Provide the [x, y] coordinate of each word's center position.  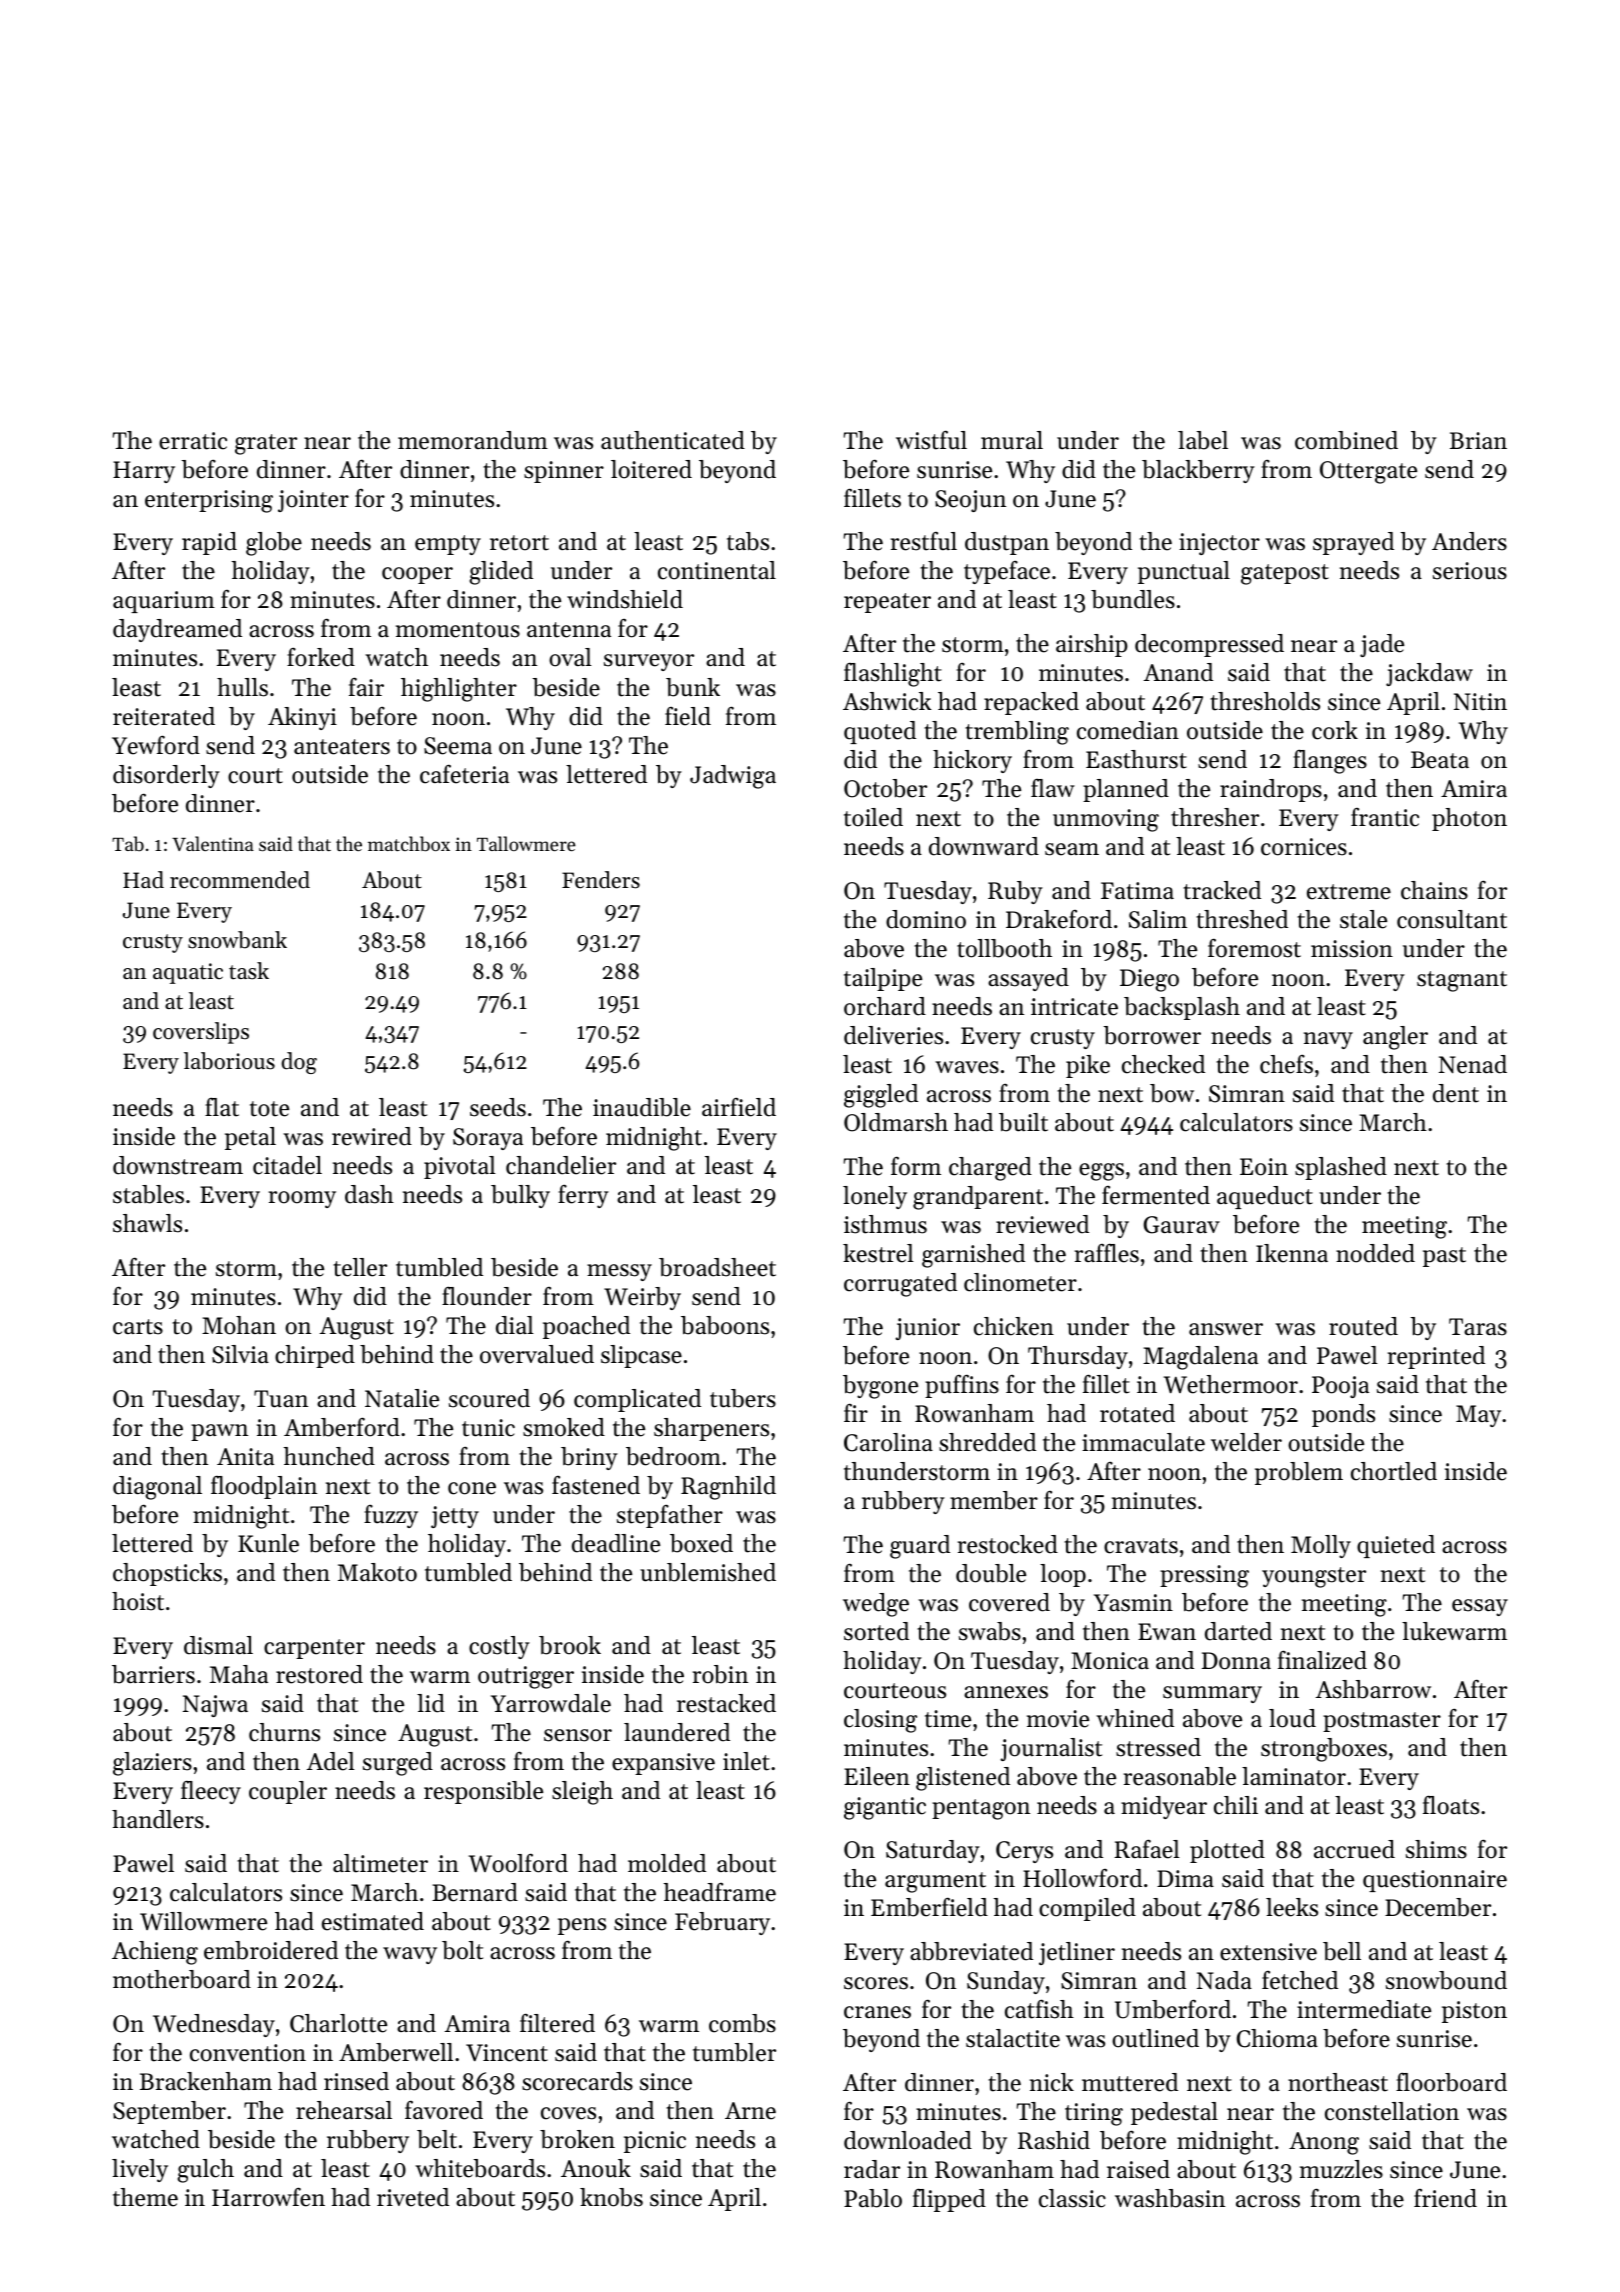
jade [1382, 645]
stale [1363, 919]
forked [321, 657]
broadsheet [717, 1267]
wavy [410, 1955]
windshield [625, 599]
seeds [498, 1107]
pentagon [981, 1809]
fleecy [211, 1792]
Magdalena [1200, 1358]
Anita [245, 1457]
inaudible [642, 1107]
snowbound [1446, 1980]
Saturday [933, 1851]
